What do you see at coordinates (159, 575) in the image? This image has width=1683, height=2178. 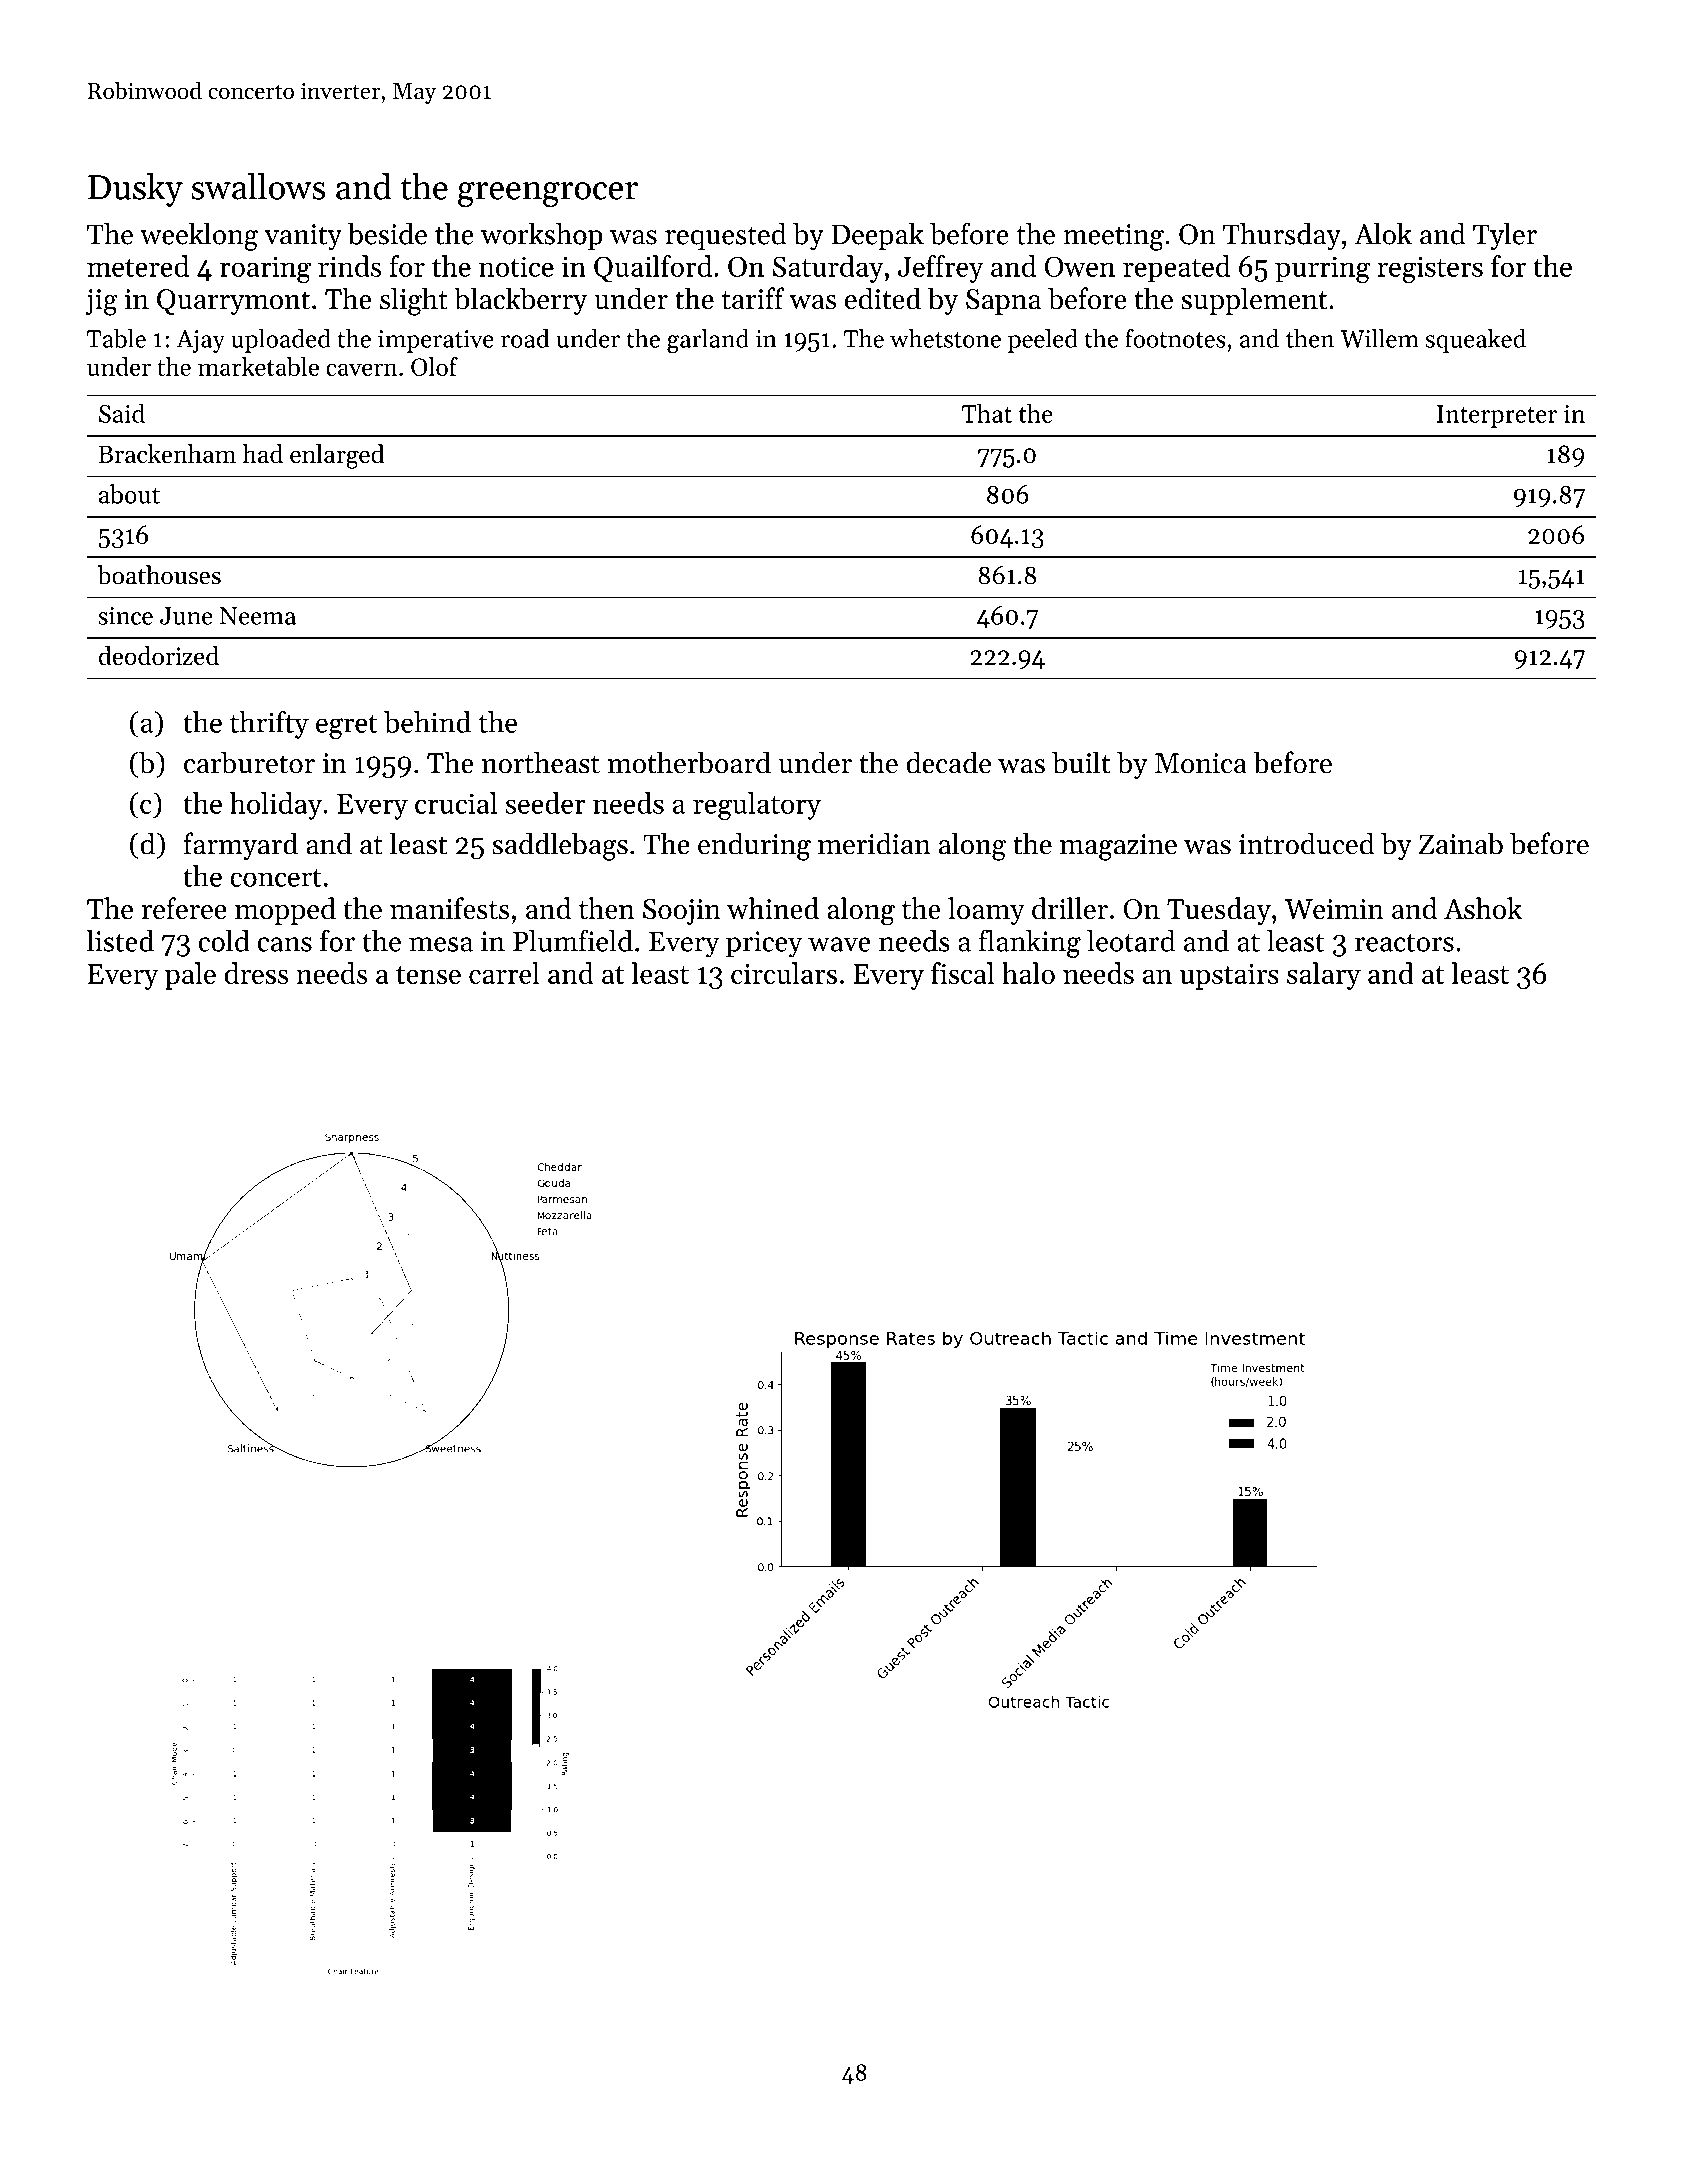 I see `boathouses` at bounding box center [159, 575].
